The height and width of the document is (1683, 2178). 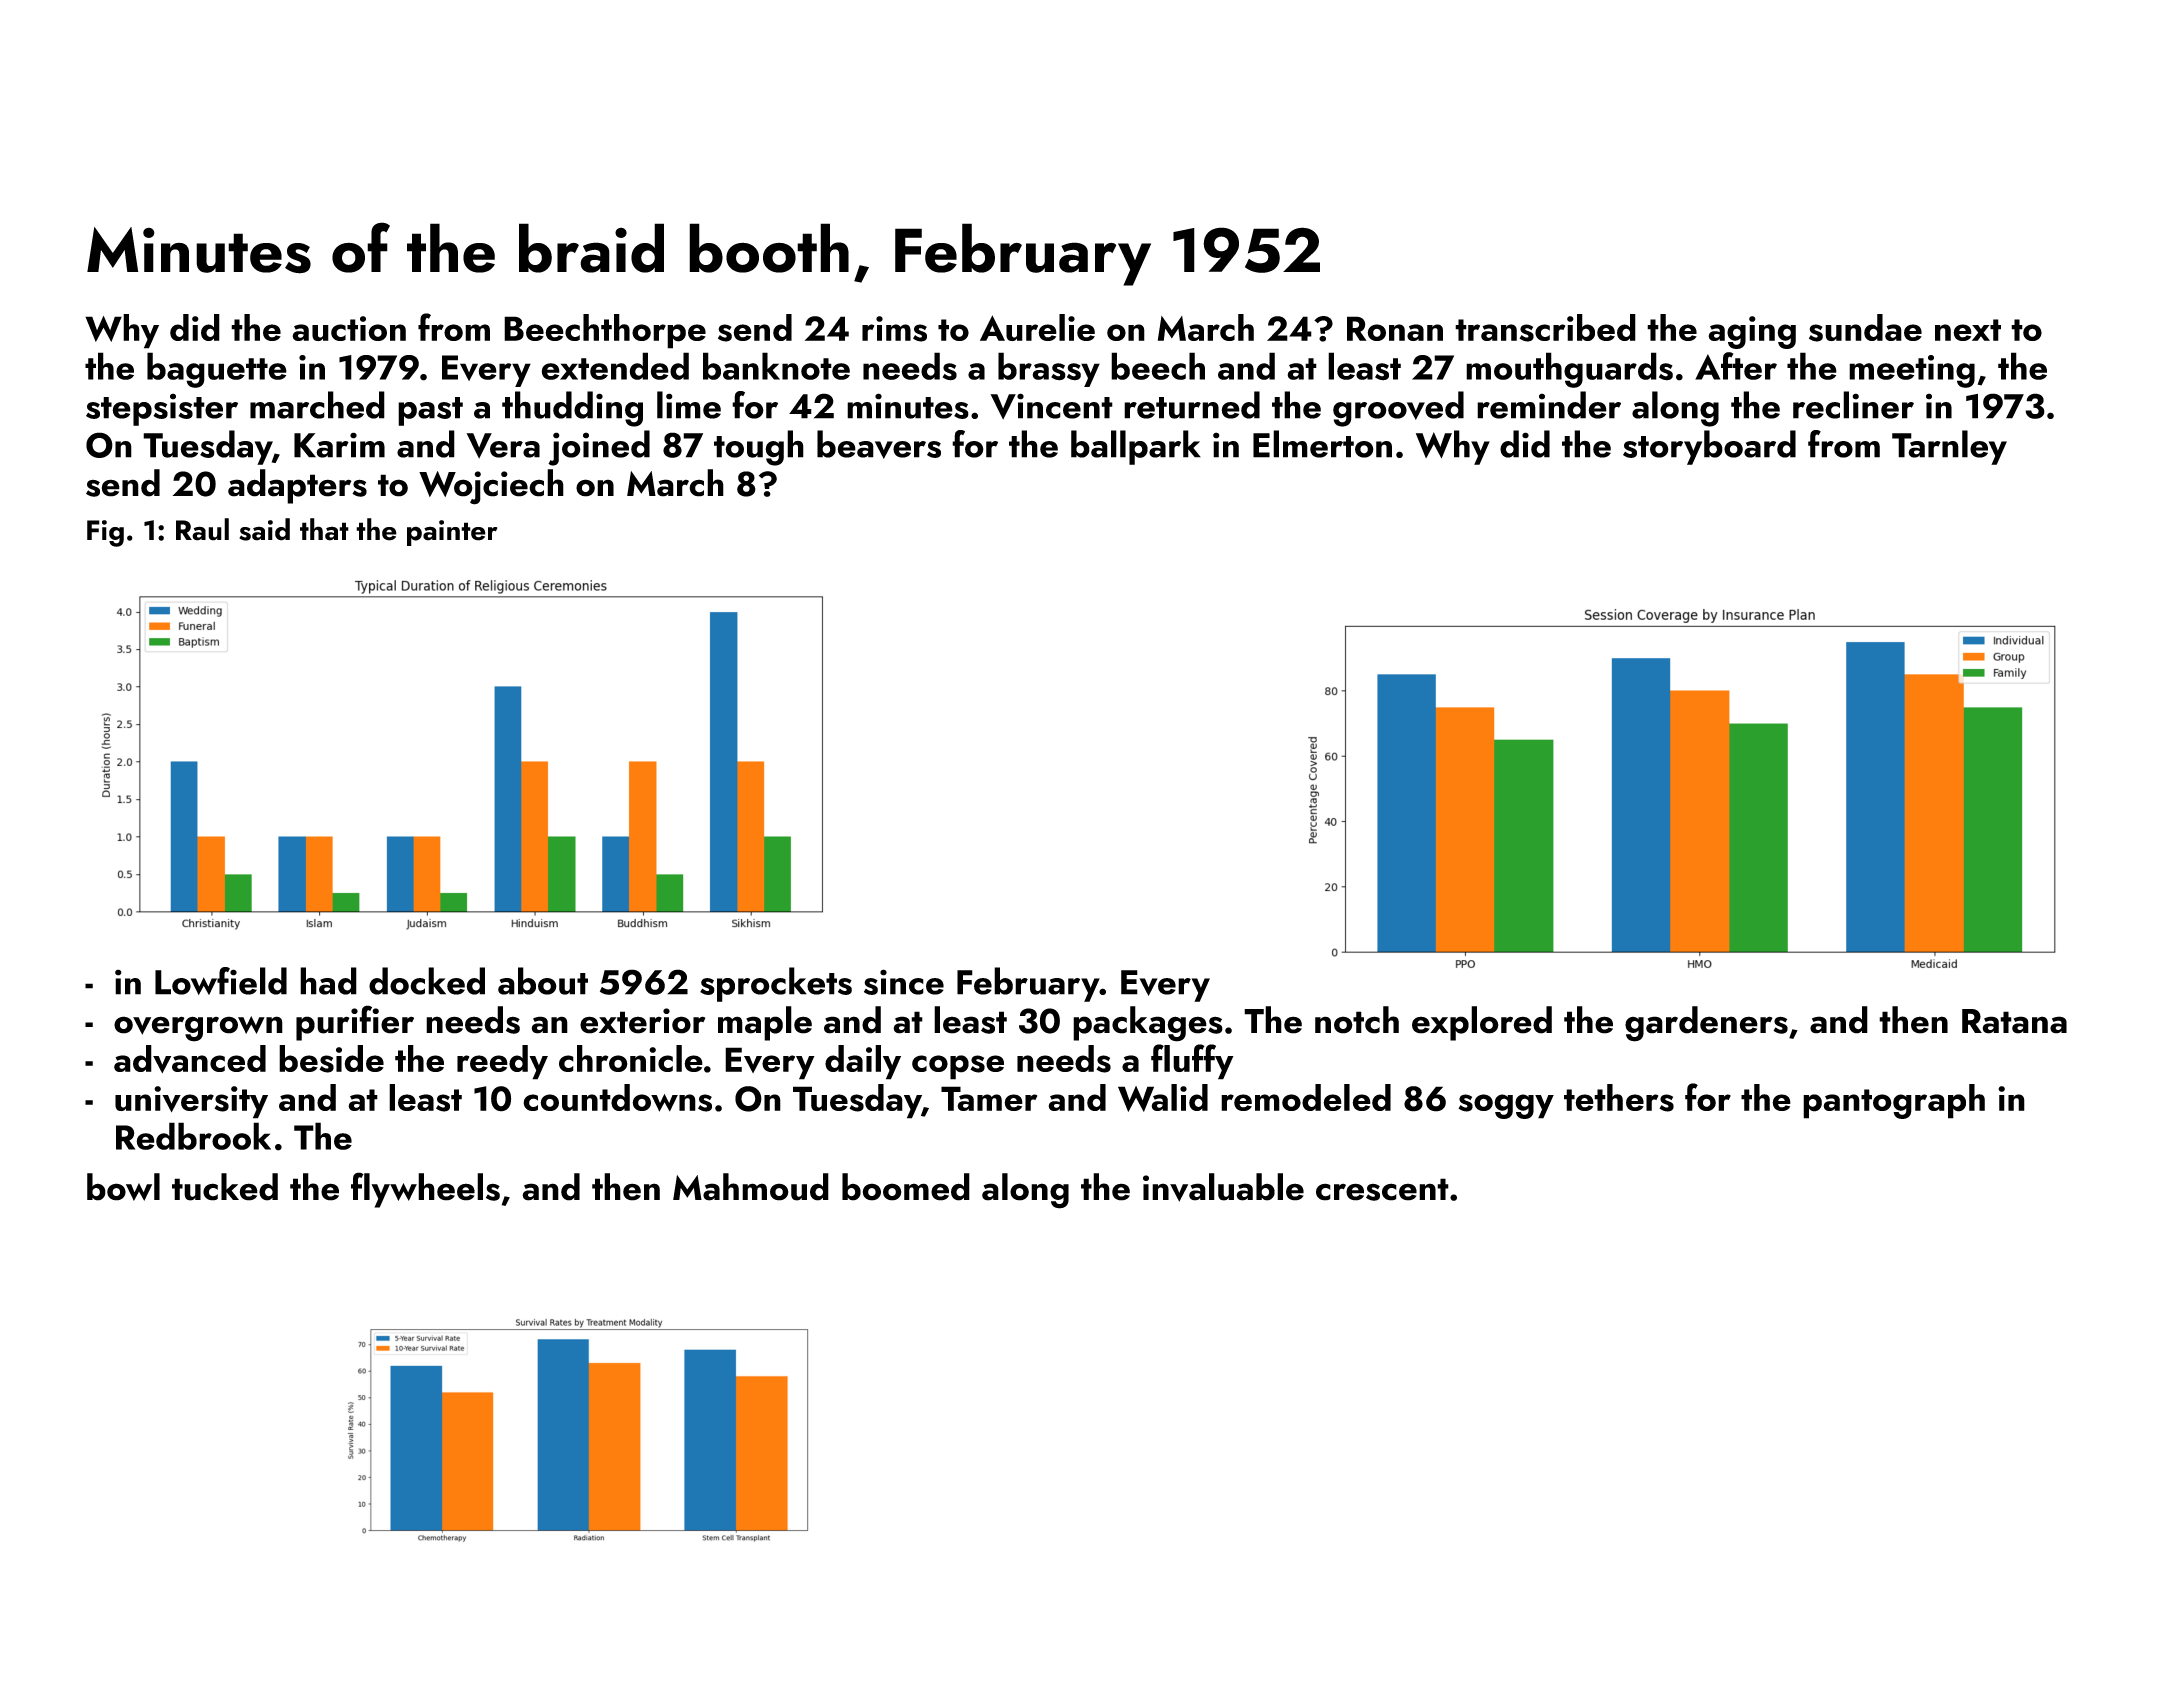 I want to click on explored, so click(x=1482, y=1023).
